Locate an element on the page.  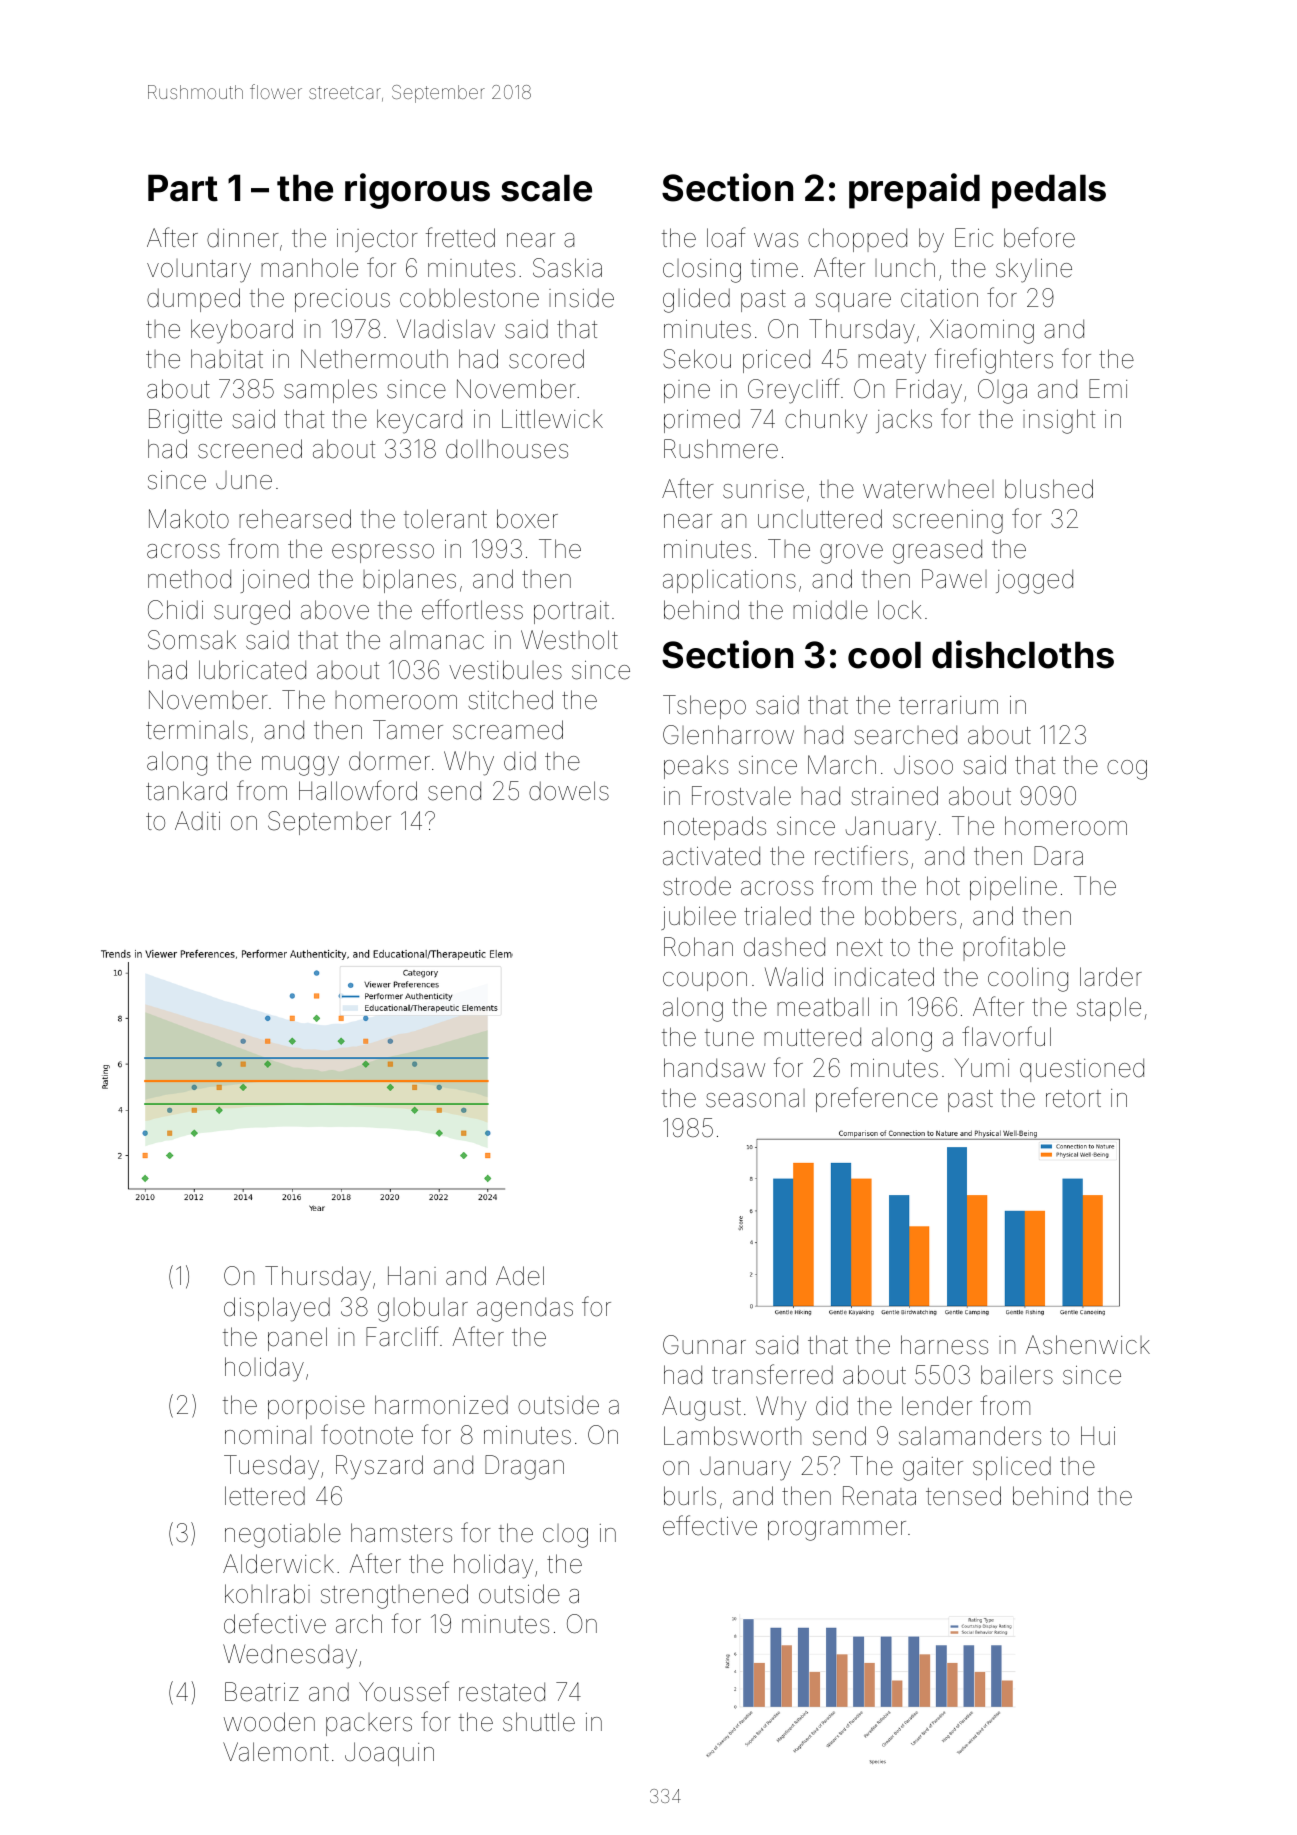
agendas is located at coordinates (525, 1309).
